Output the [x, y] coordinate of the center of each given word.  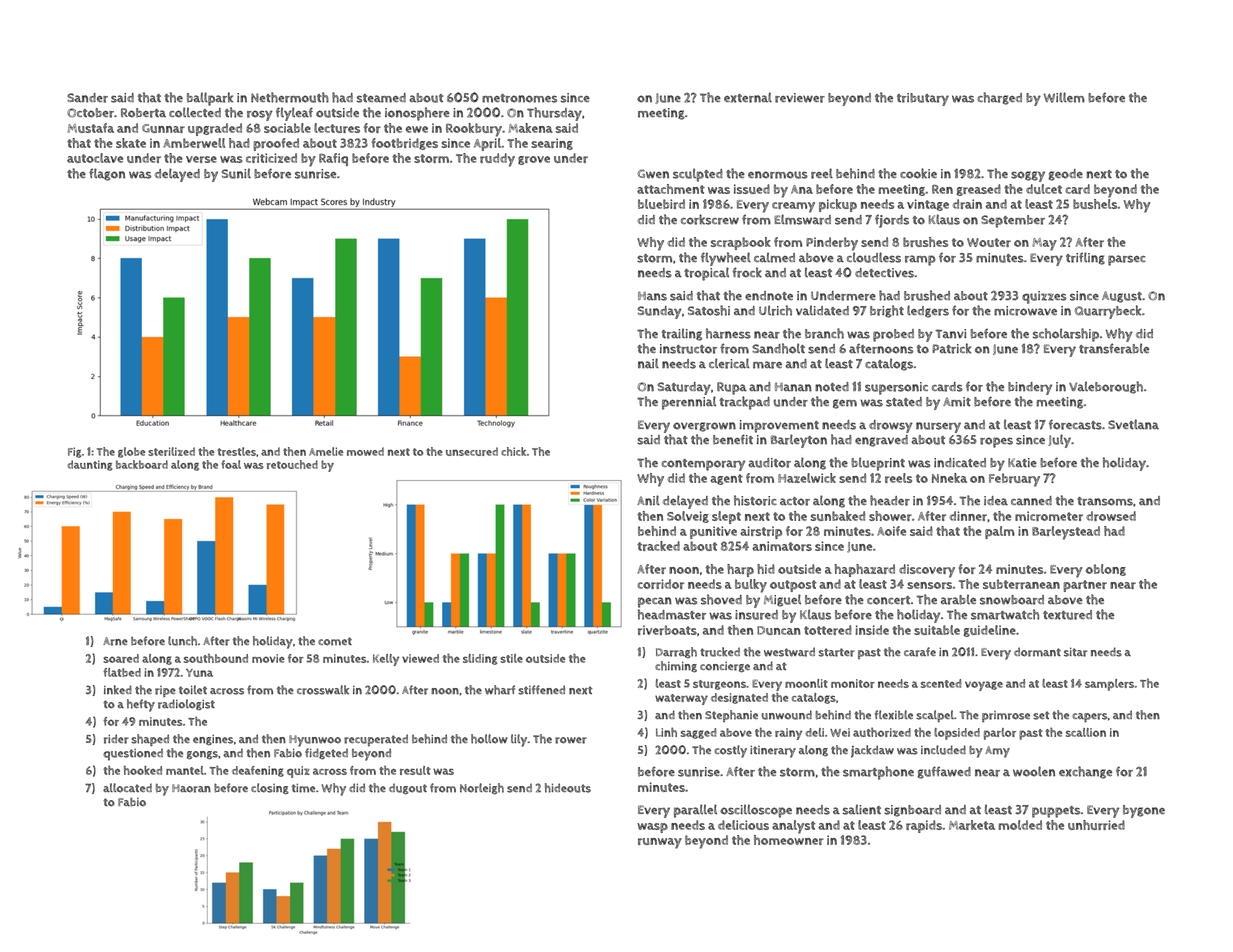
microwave [1025, 311]
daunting [90, 465]
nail [648, 363]
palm [1000, 532]
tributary [923, 99]
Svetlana [1133, 424]
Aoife [891, 531]
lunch [182, 641]
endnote [769, 296]
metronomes [519, 98]
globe [131, 452]
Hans [652, 296]
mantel [185, 770]
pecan [655, 602]
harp [740, 570]
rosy [260, 115]
